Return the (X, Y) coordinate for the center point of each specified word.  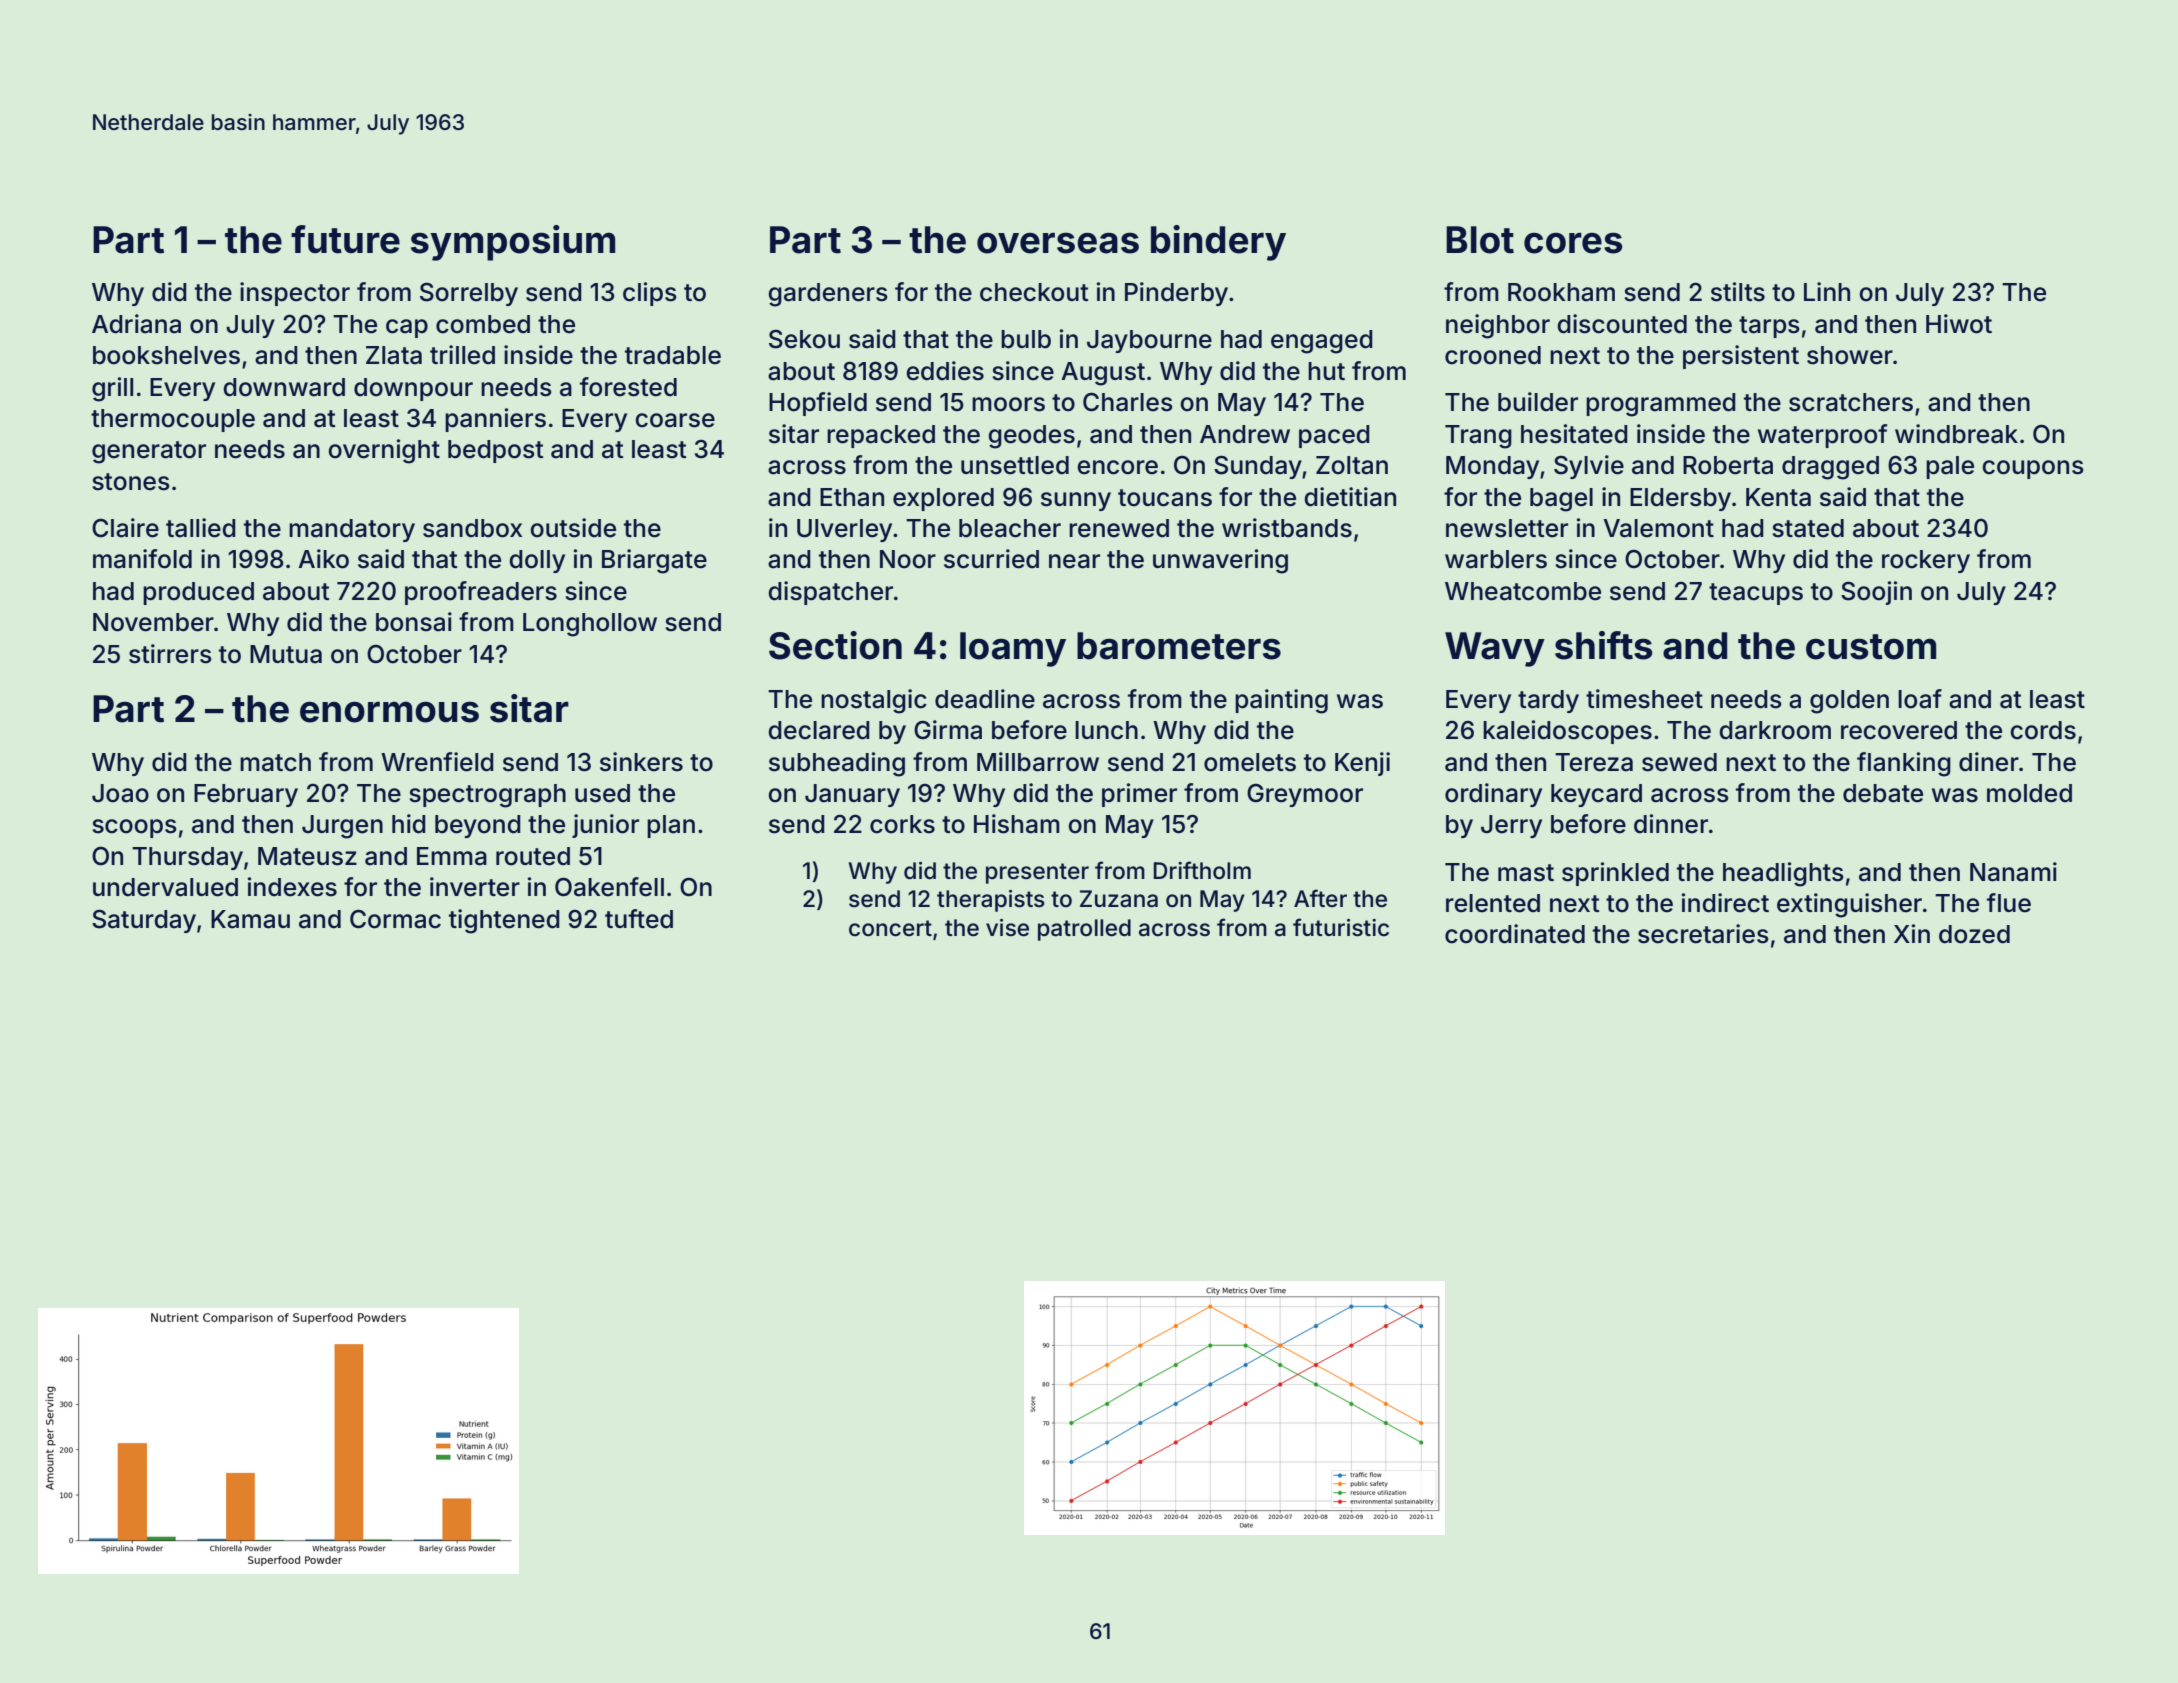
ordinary (1493, 795)
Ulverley (844, 530)
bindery (1218, 243)
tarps (1769, 327)
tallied (201, 528)
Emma (452, 856)
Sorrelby (469, 294)
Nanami (2013, 872)
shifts (1604, 645)
